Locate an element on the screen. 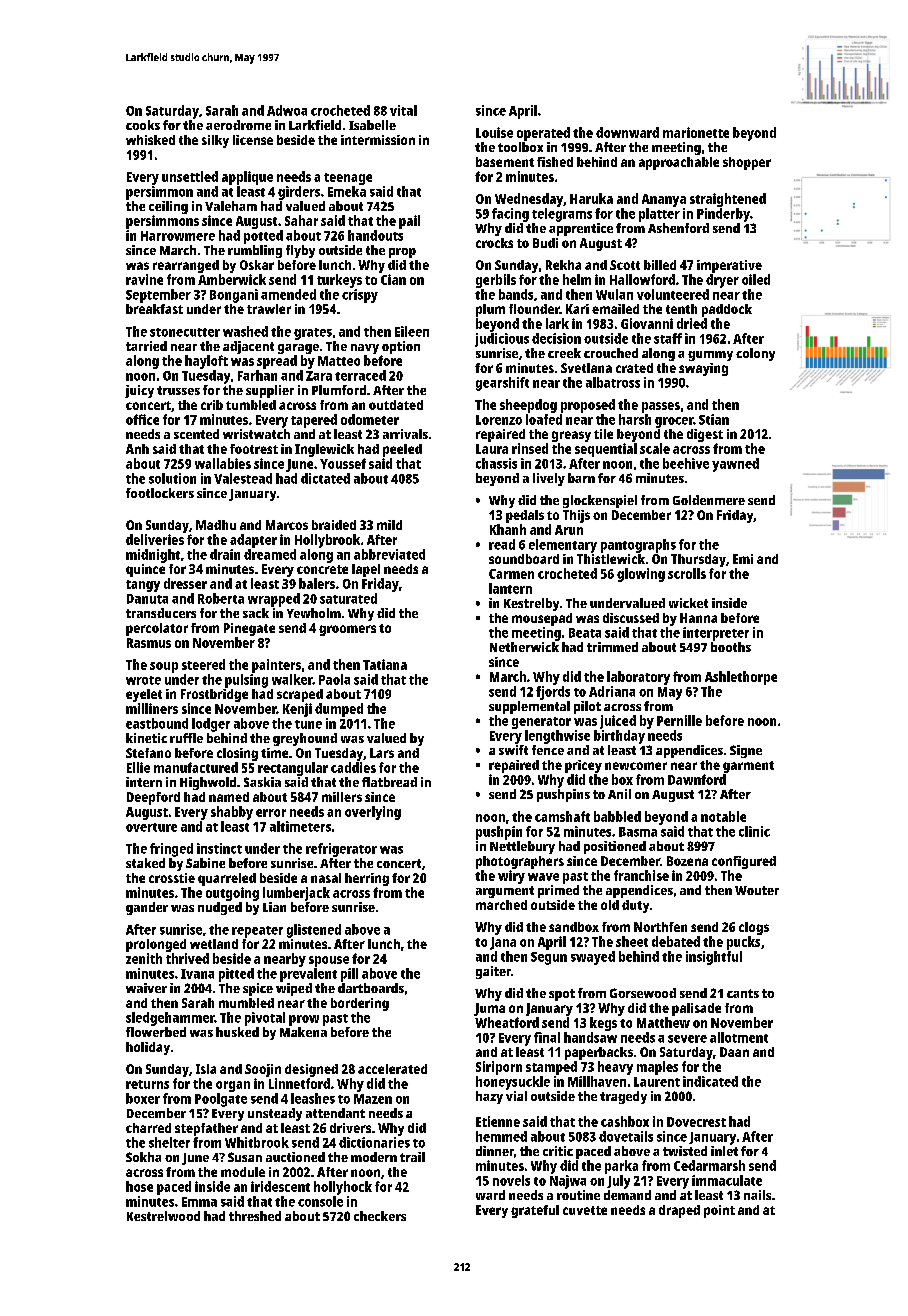 This screenshot has height=1316, width=908. whisked is located at coordinates (150, 140).
